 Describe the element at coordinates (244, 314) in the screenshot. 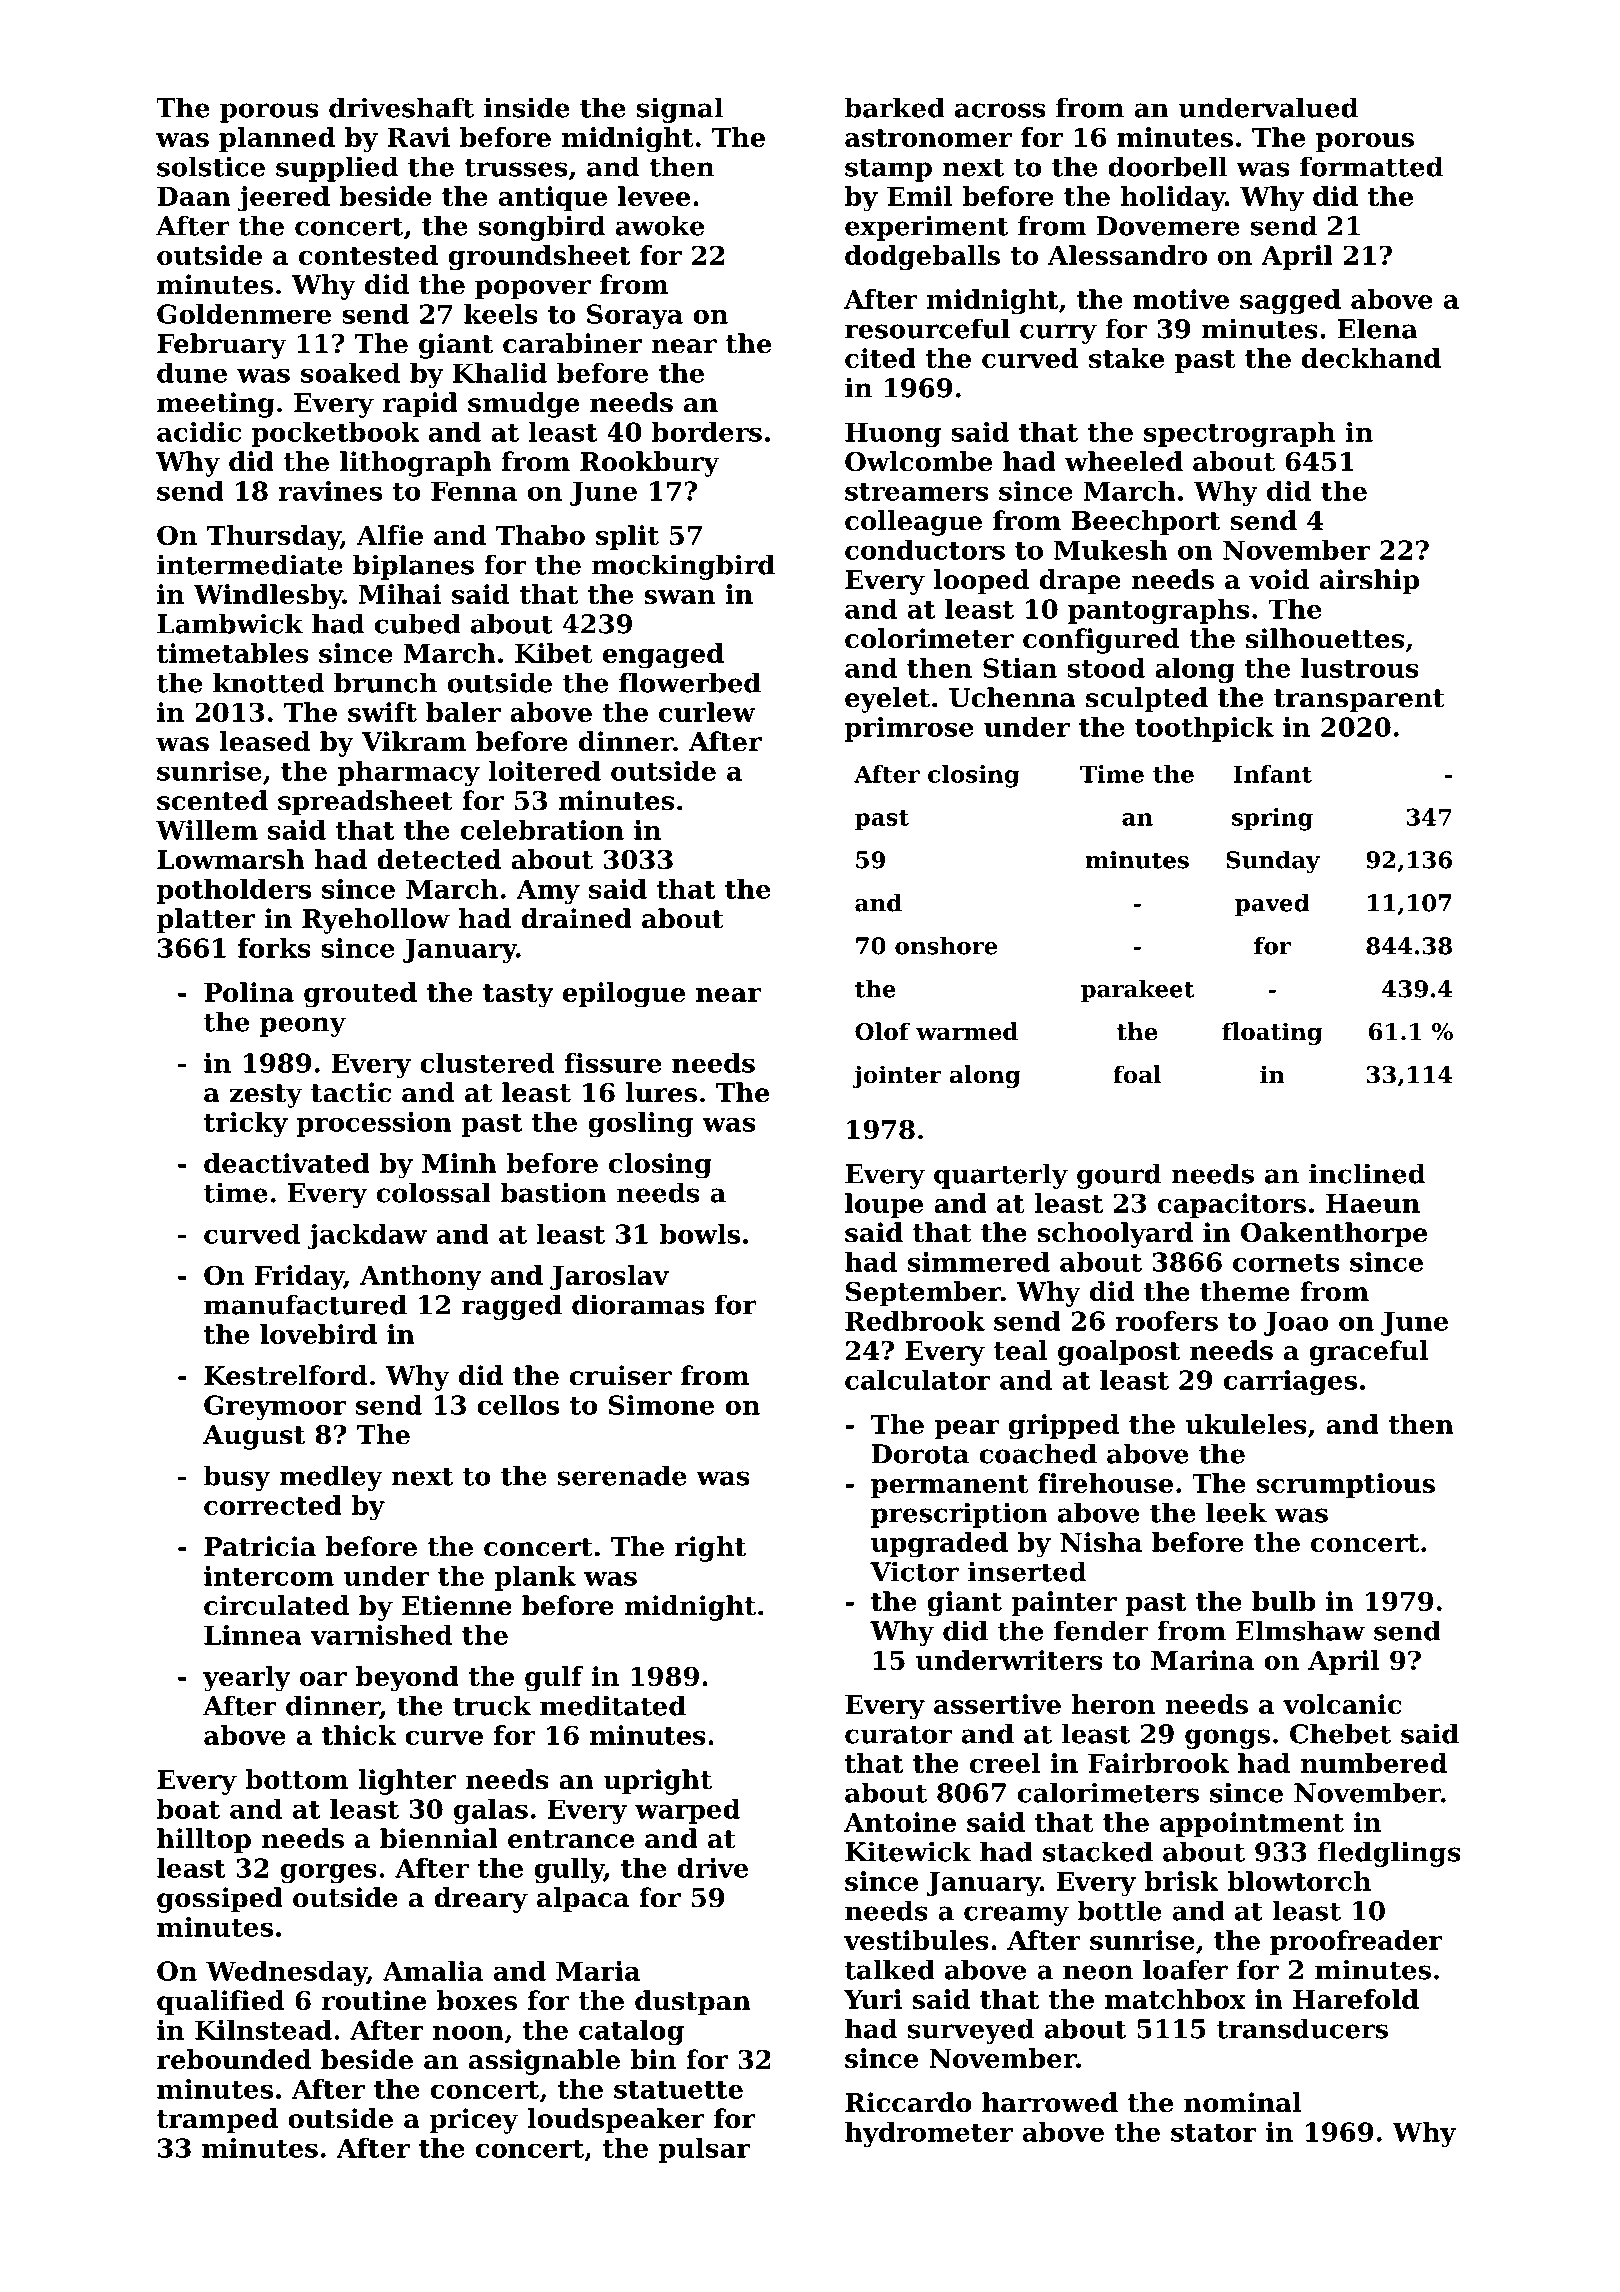

I see `Goldenmere` at that location.
